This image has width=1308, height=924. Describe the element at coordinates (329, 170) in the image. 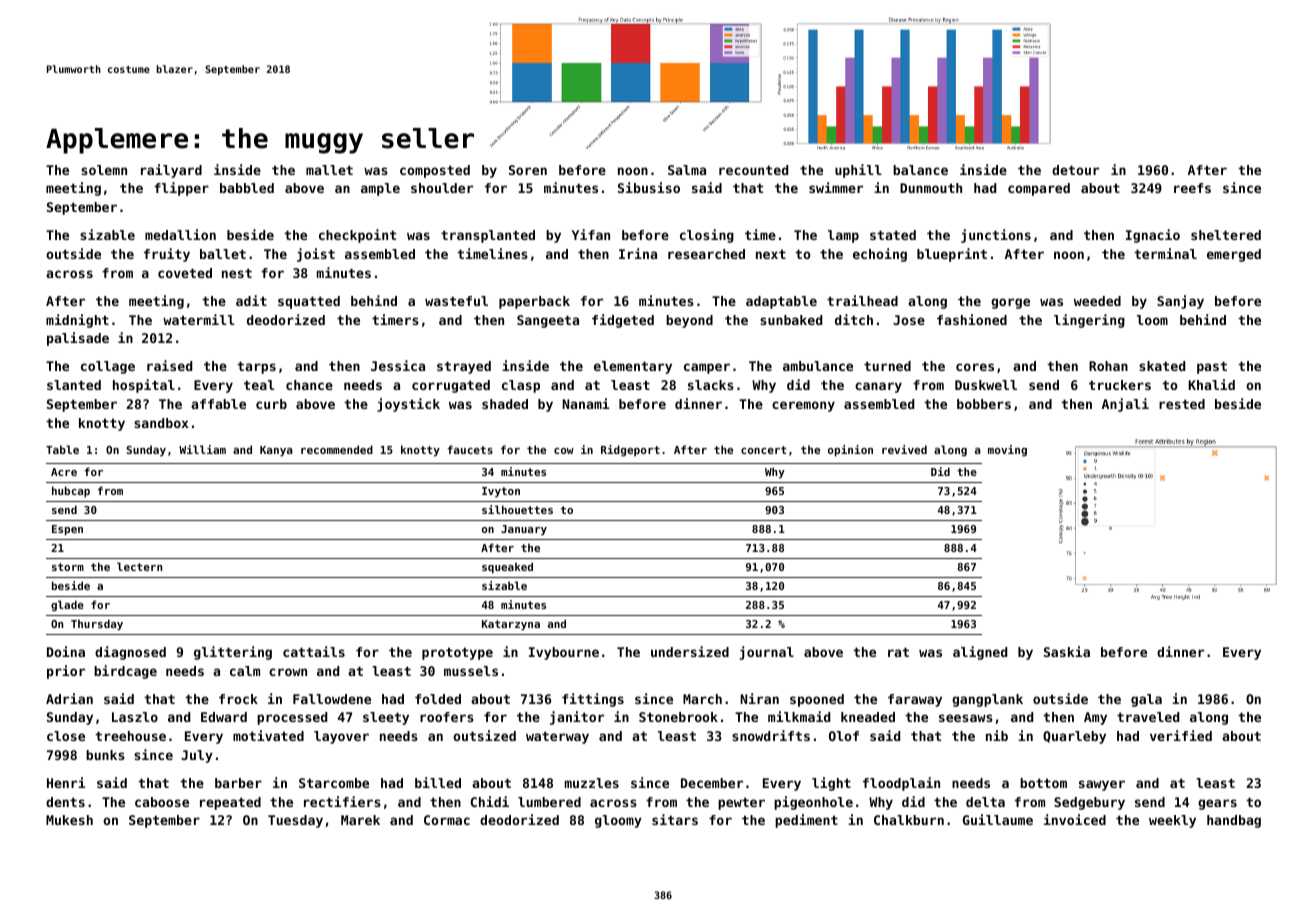

I see `mallet` at that location.
